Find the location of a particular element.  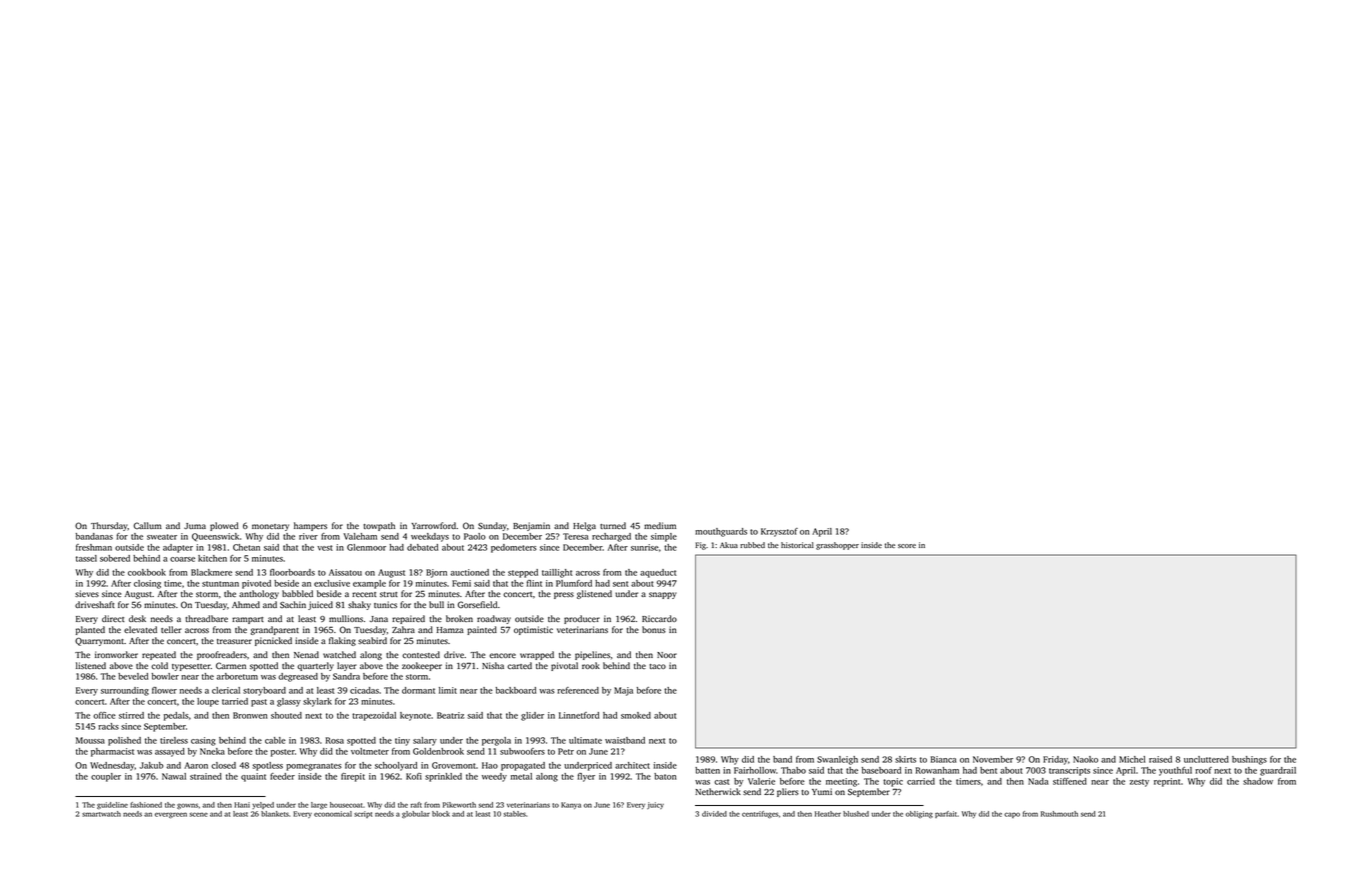

Thursday is located at coordinates (109, 526).
